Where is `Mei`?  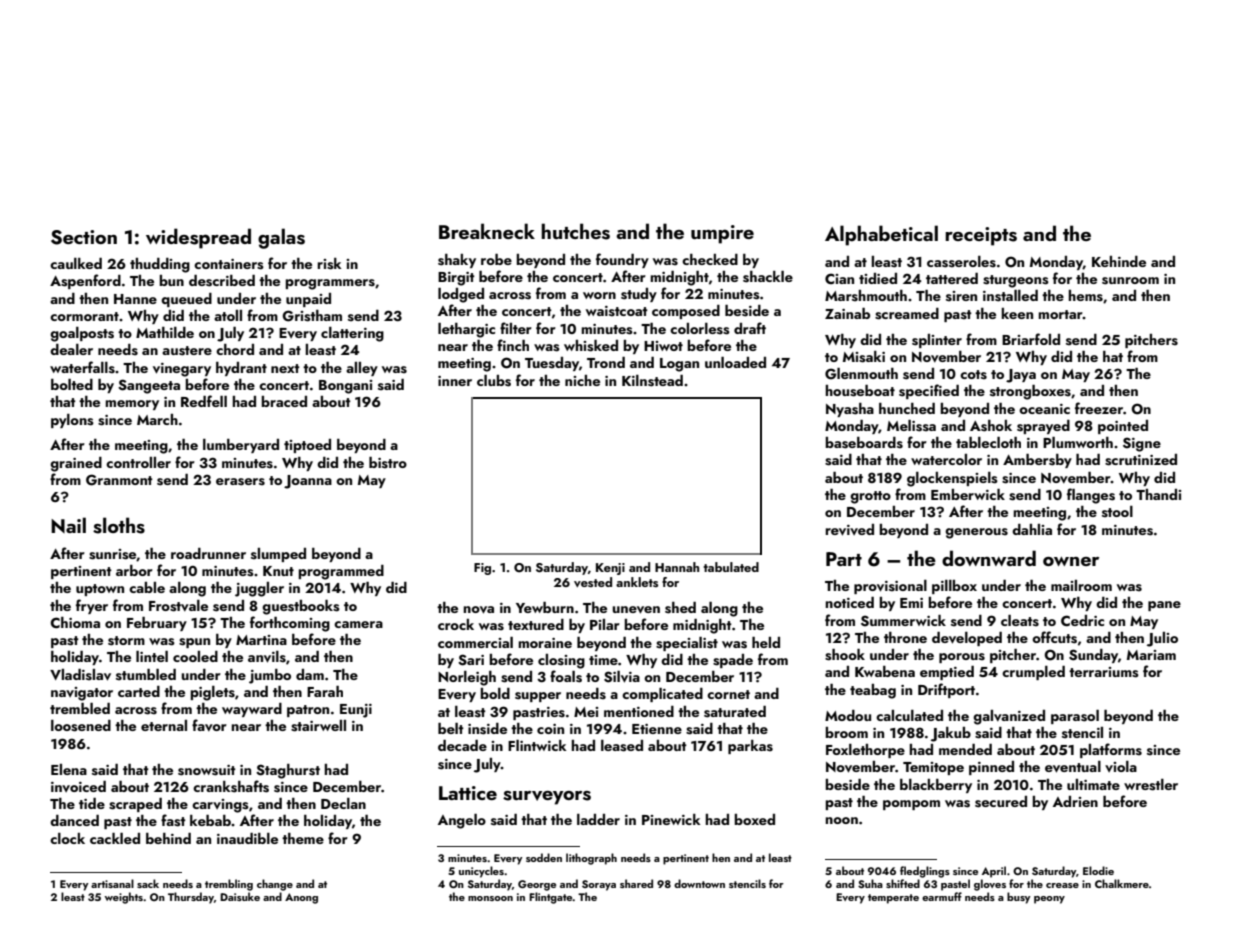 Mei is located at coordinates (586, 712).
